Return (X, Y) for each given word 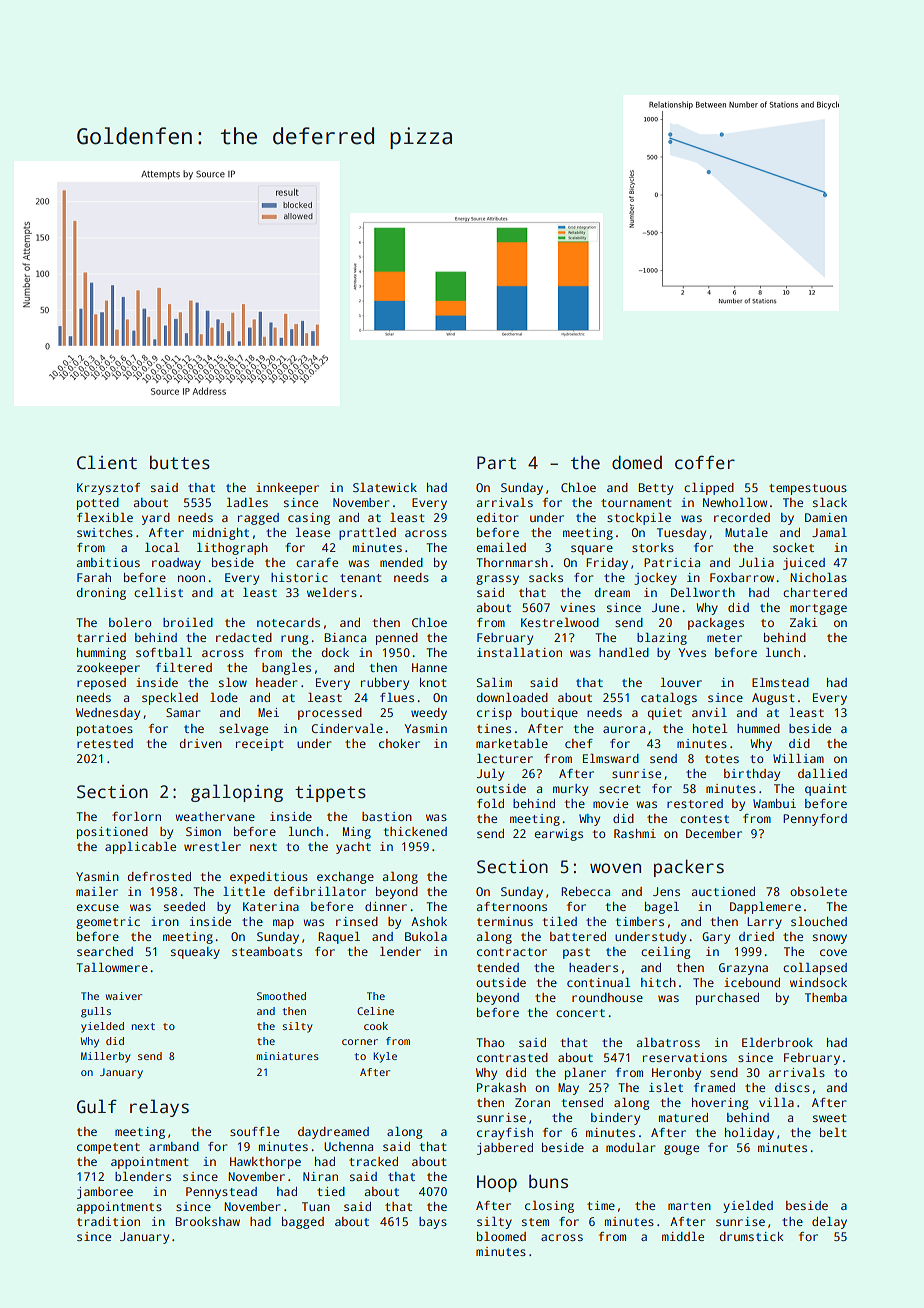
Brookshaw (207, 1221)
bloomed (501, 1236)
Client (107, 462)
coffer (705, 462)
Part (496, 463)
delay (829, 1222)
